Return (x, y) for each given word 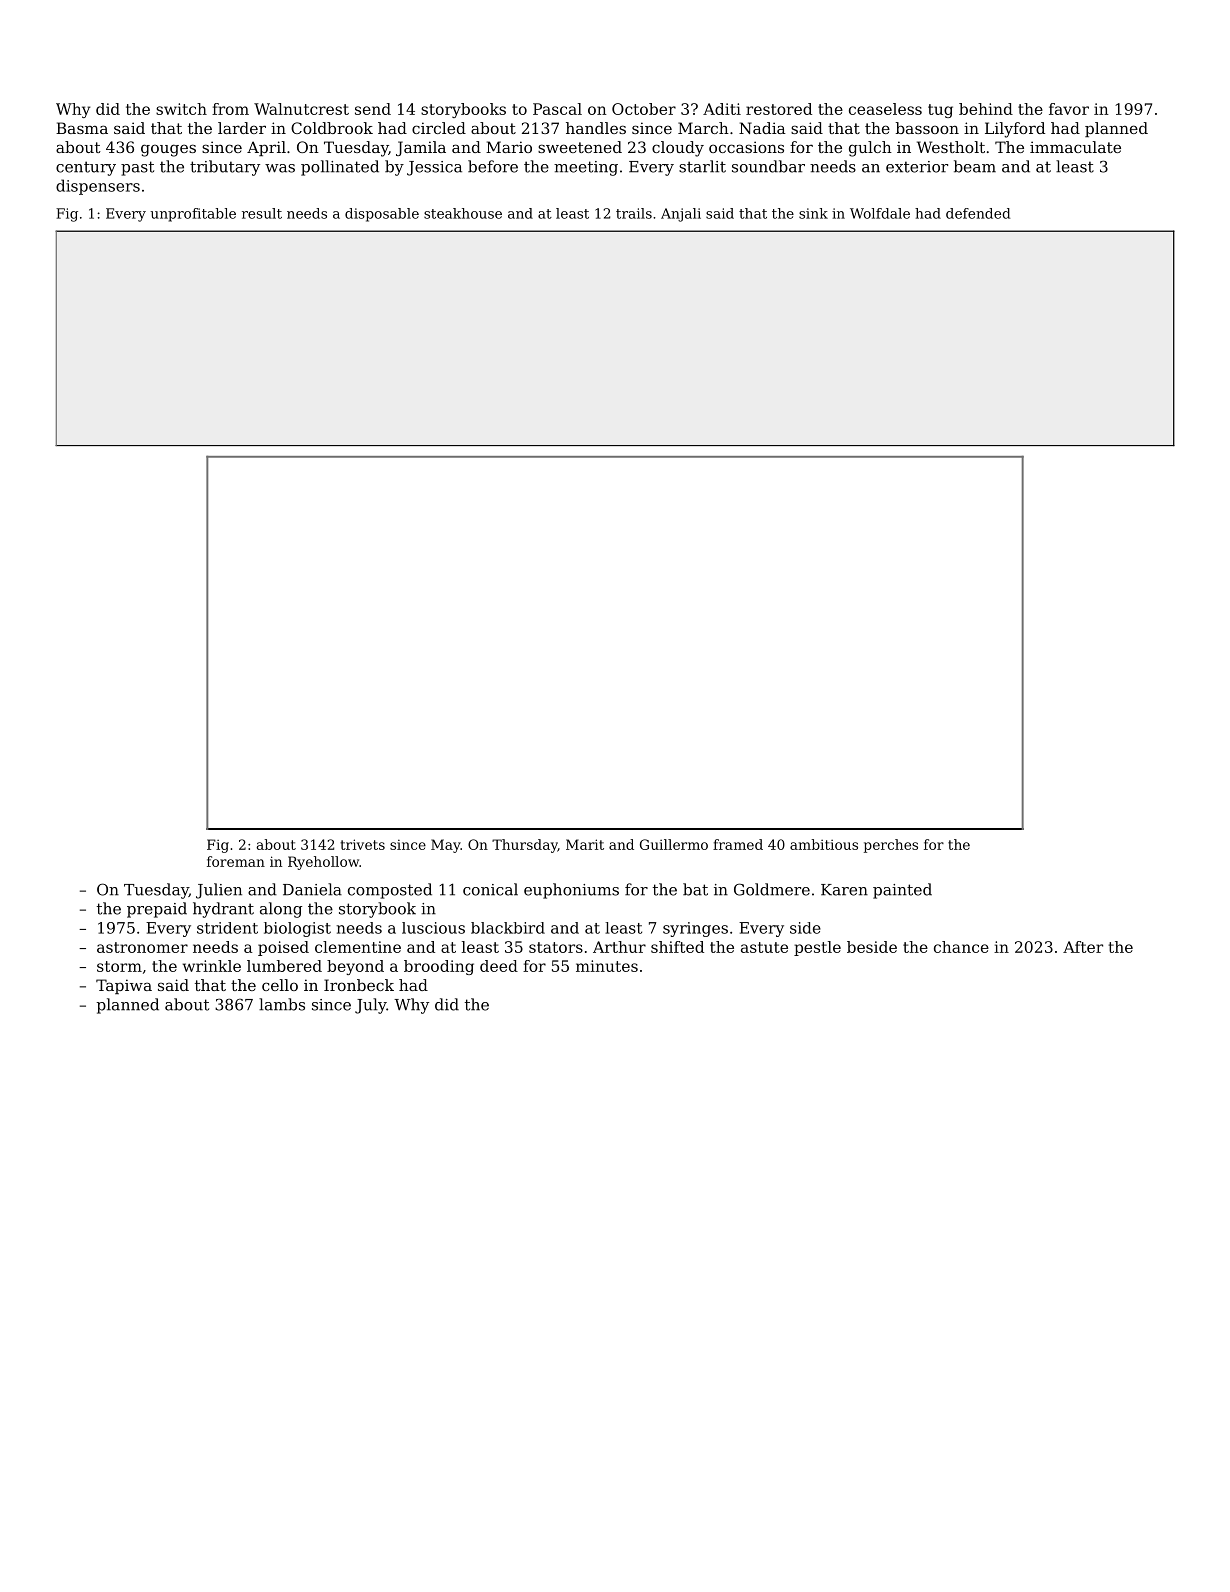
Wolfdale (880, 213)
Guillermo (674, 844)
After (1083, 947)
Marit (585, 844)
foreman (236, 861)
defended (978, 213)
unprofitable (193, 215)
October (644, 109)
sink (813, 213)
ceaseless (885, 109)
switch (181, 109)
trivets (362, 844)
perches (891, 846)
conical (490, 889)
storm (119, 966)
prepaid (157, 910)
